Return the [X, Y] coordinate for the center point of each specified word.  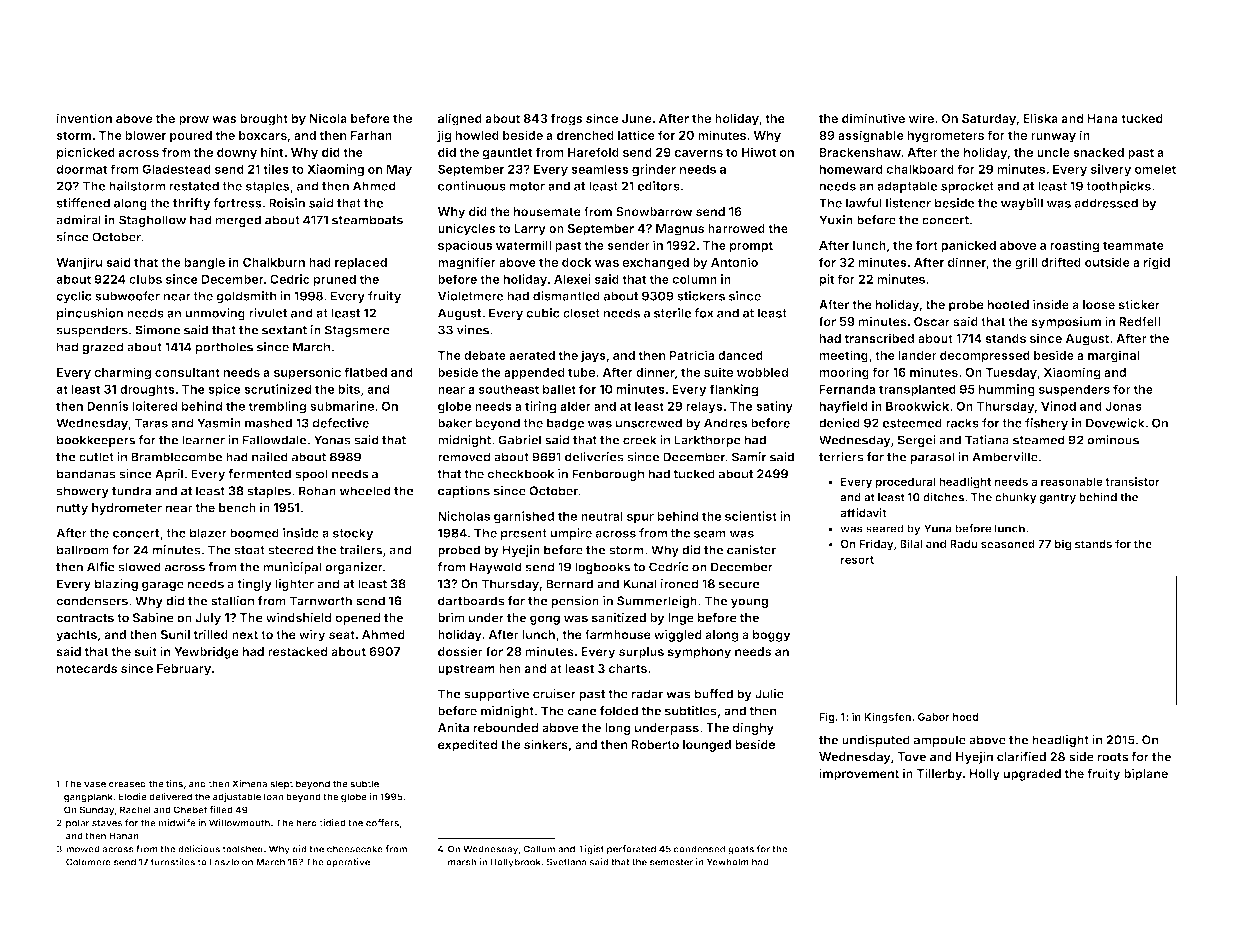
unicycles [467, 229]
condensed [699, 849]
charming [122, 373]
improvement [859, 774]
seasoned [1008, 544]
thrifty [192, 204]
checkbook [521, 474]
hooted [1008, 305]
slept [281, 784]
